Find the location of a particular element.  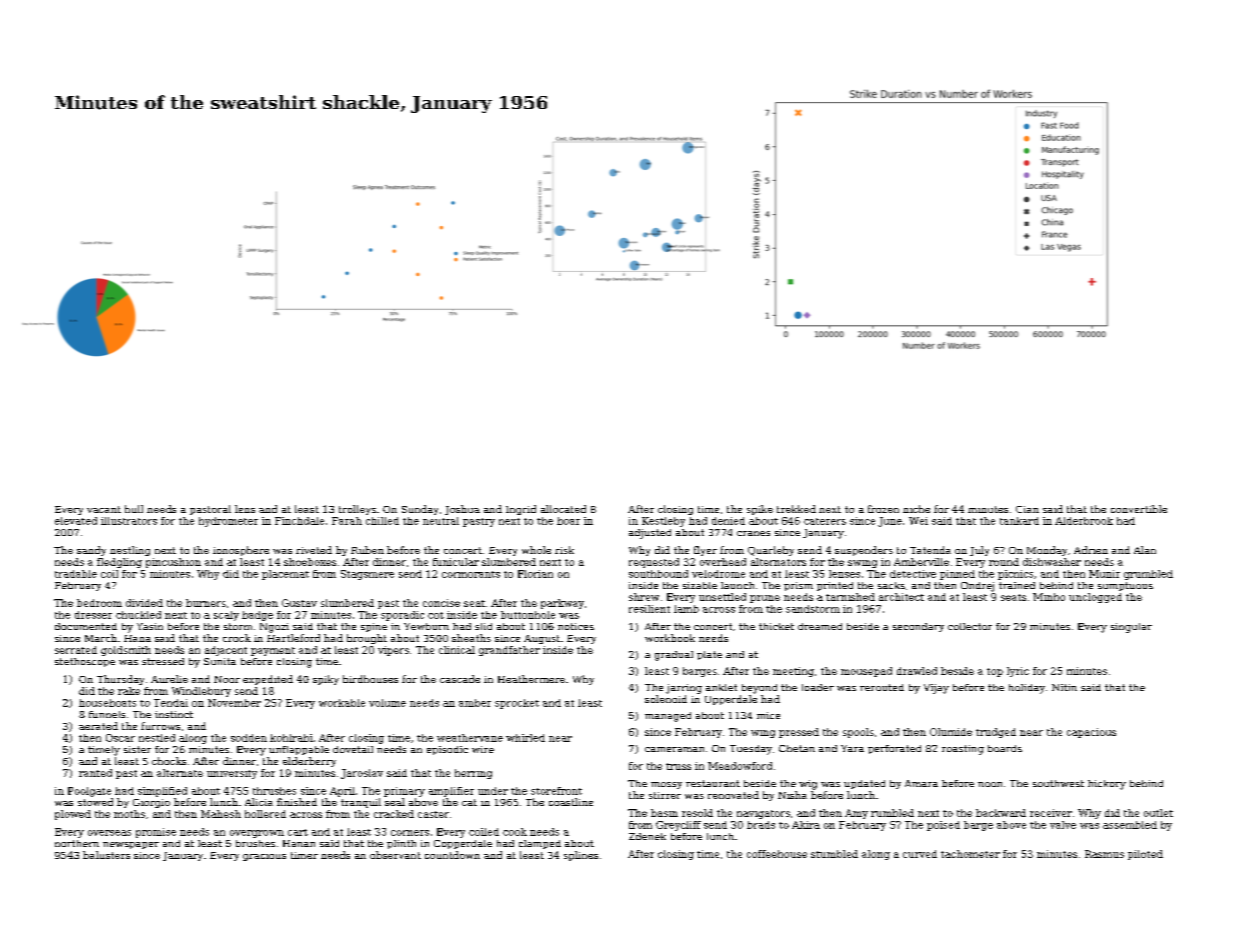

Farah is located at coordinates (347, 521).
